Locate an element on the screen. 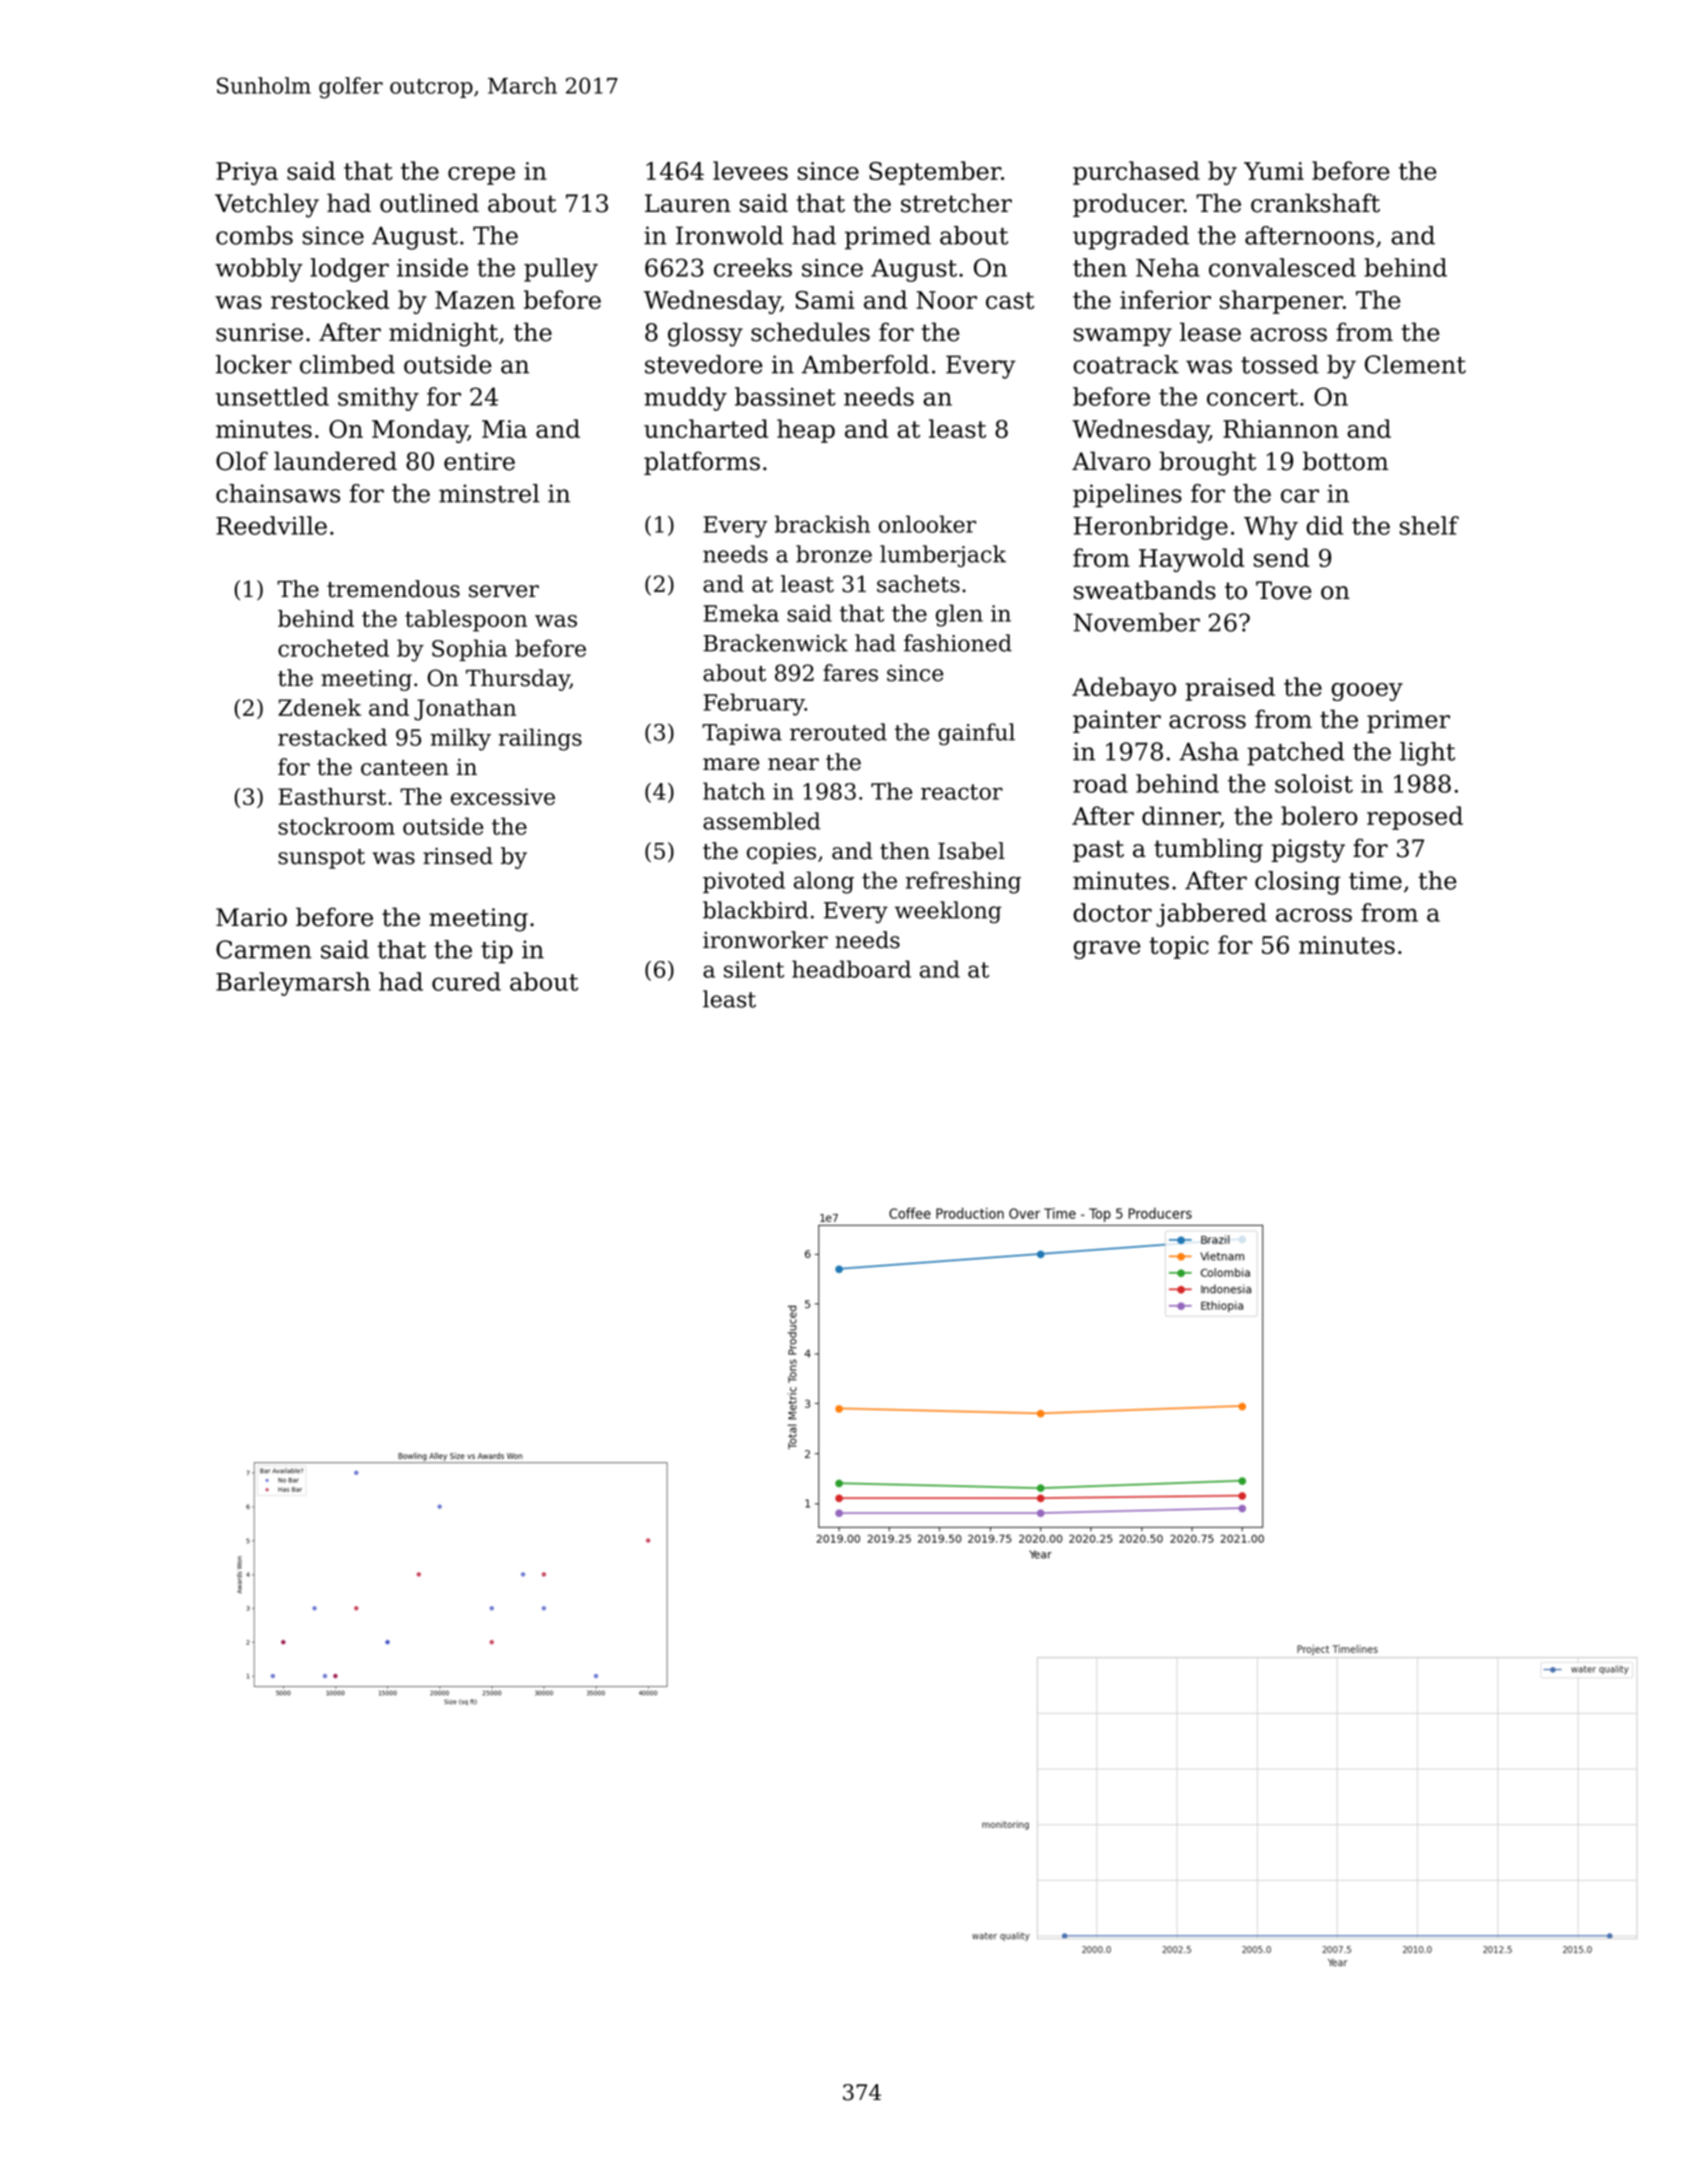 This screenshot has height=2178, width=1683. fashioned is located at coordinates (958, 643).
